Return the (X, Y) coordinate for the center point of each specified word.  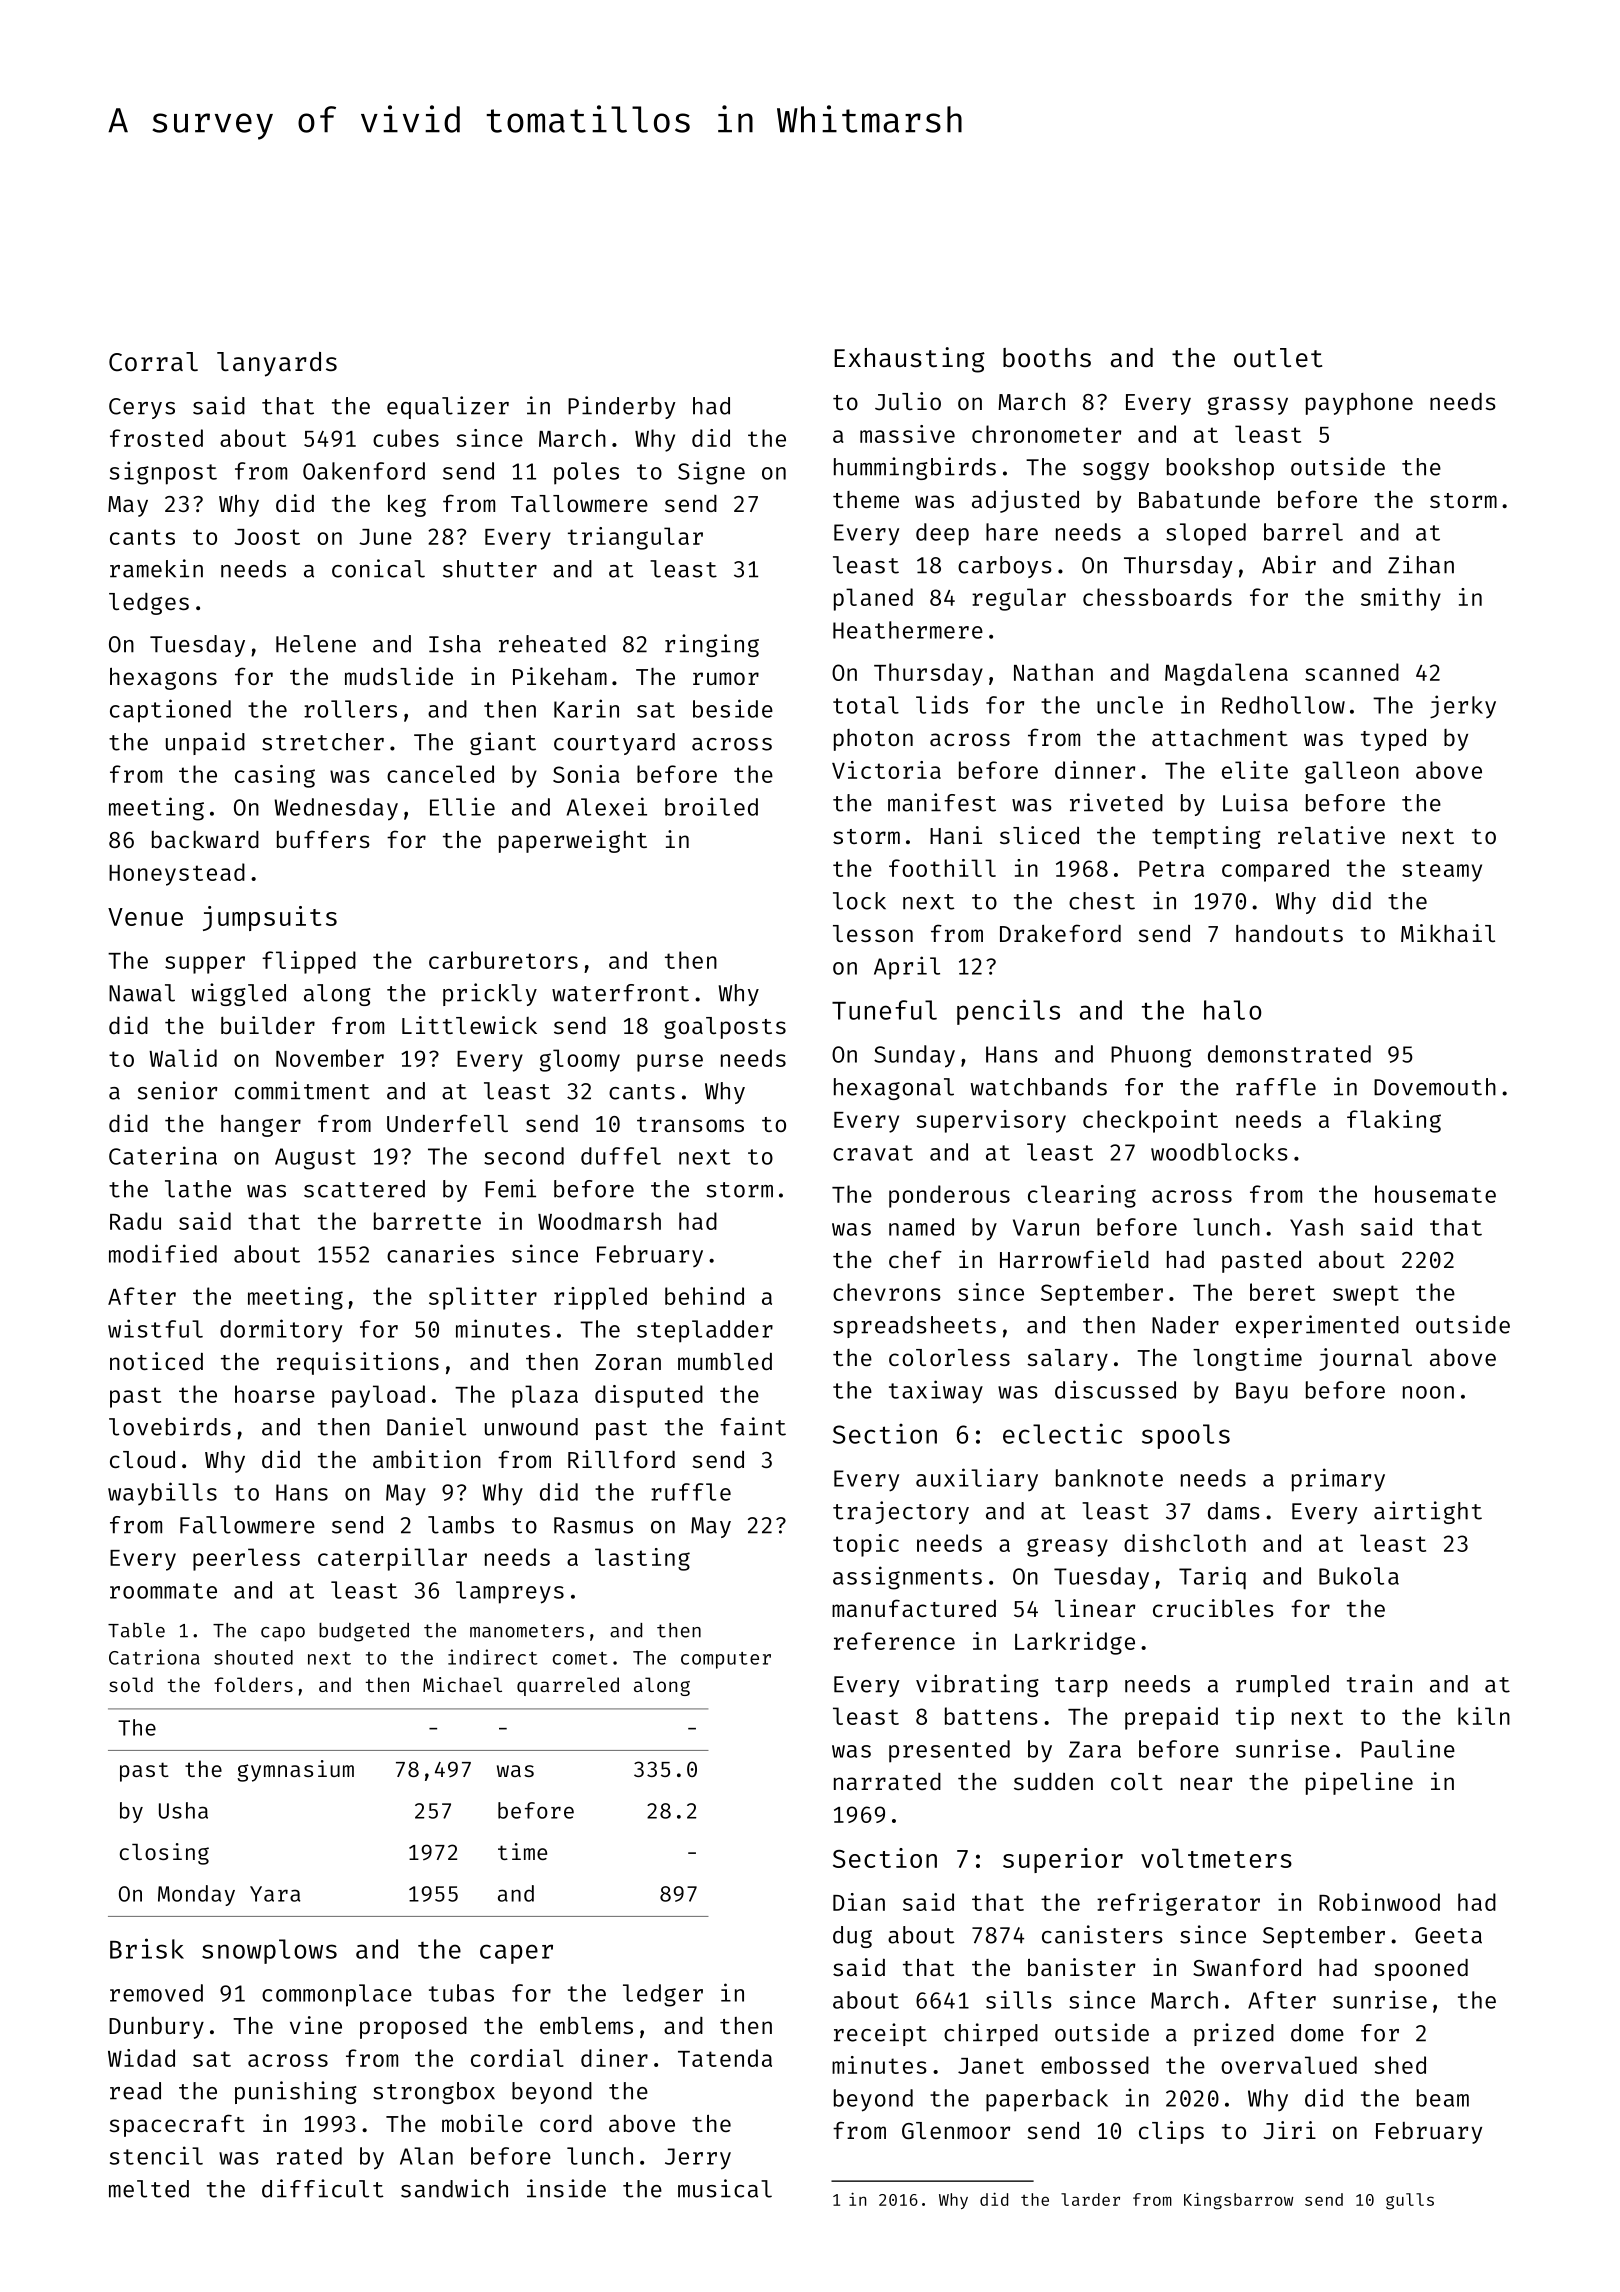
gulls (1410, 2201)
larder (1090, 2199)
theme (866, 499)
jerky (1463, 707)
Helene (316, 644)
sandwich (454, 2188)
